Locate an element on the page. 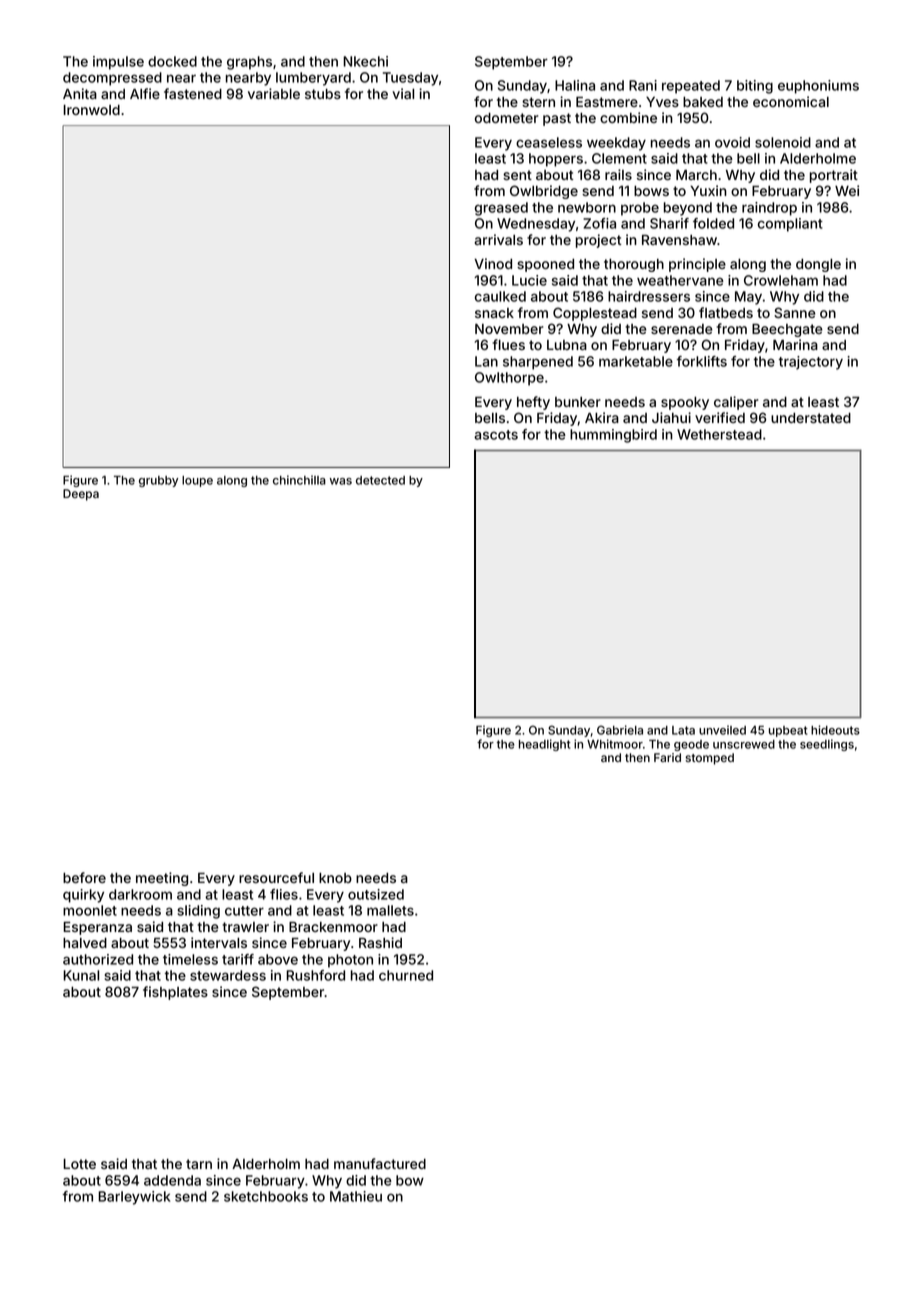 The height and width of the image is (1308, 924). headlight is located at coordinates (545, 745).
